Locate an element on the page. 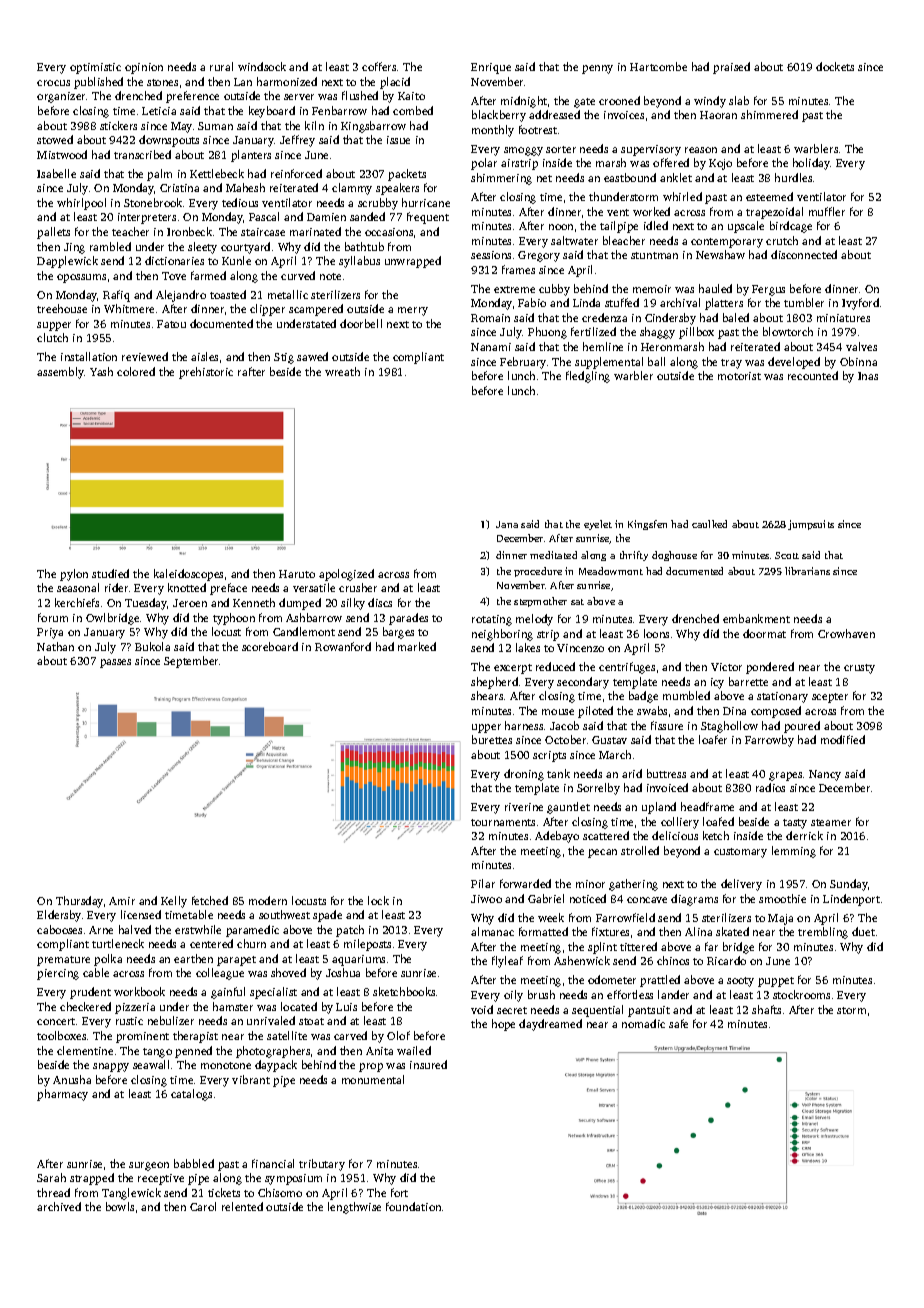  crusty is located at coordinates (859, 669).
